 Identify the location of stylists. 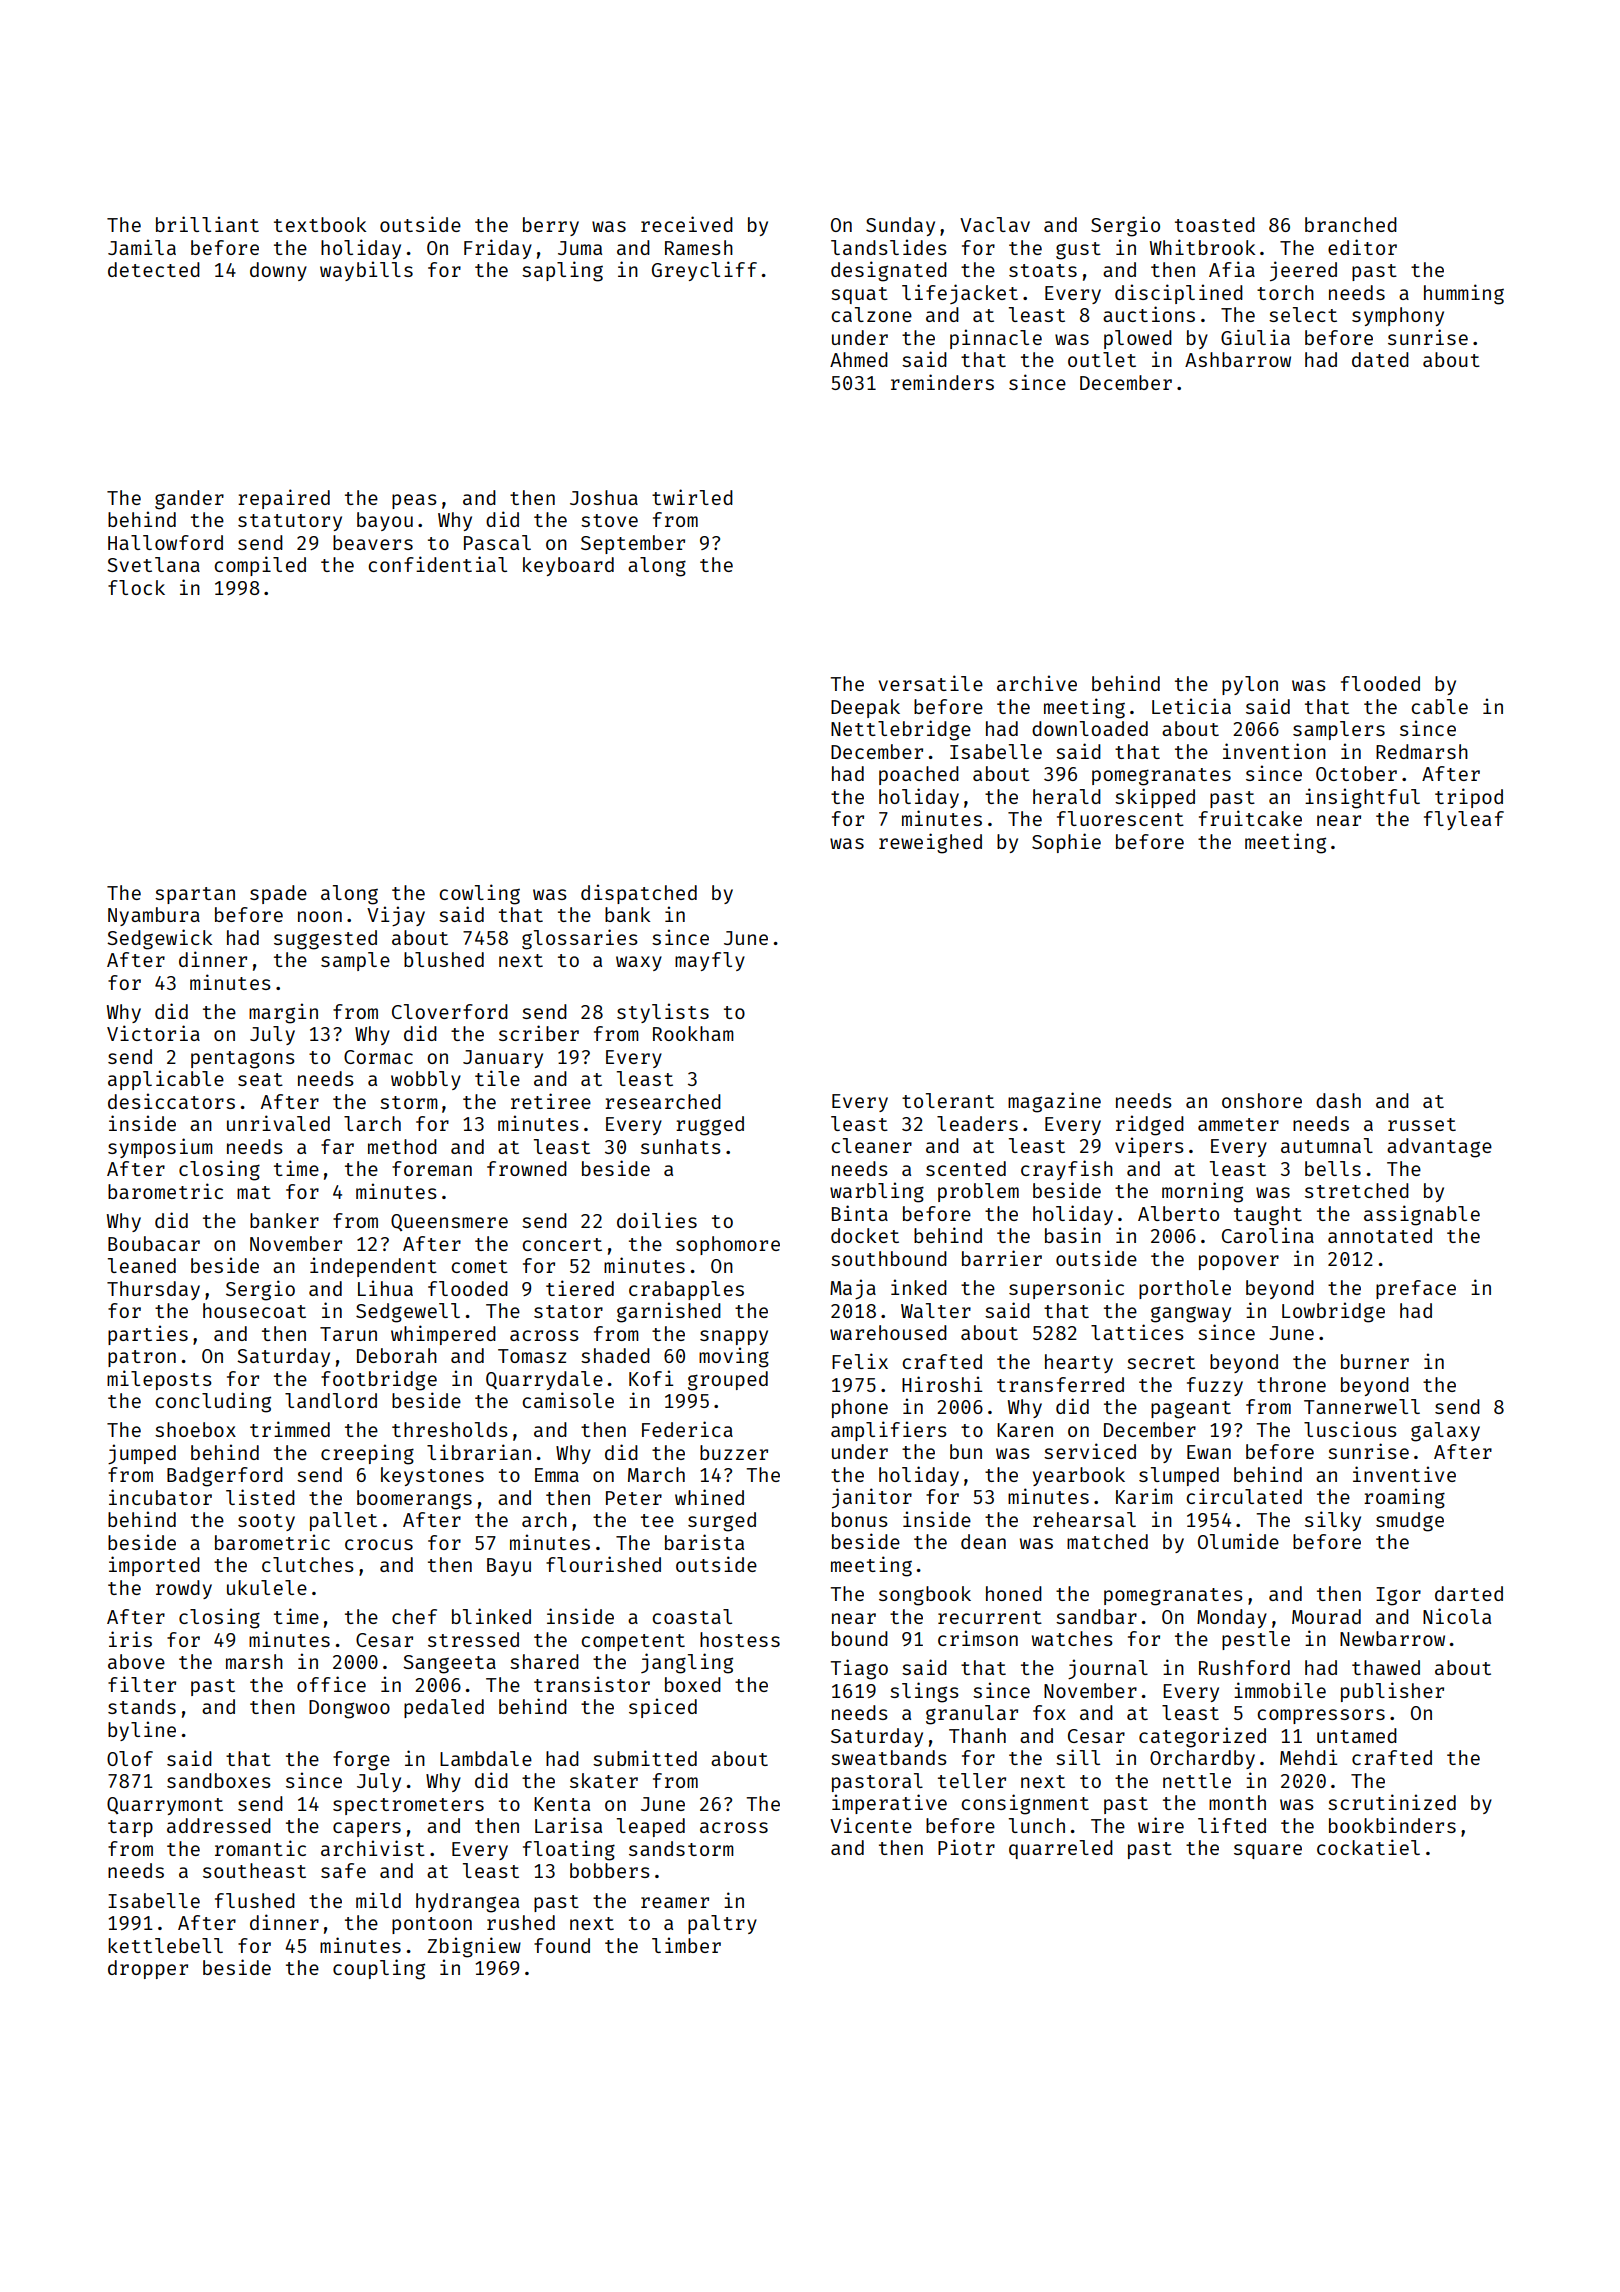
(663, 1013).
